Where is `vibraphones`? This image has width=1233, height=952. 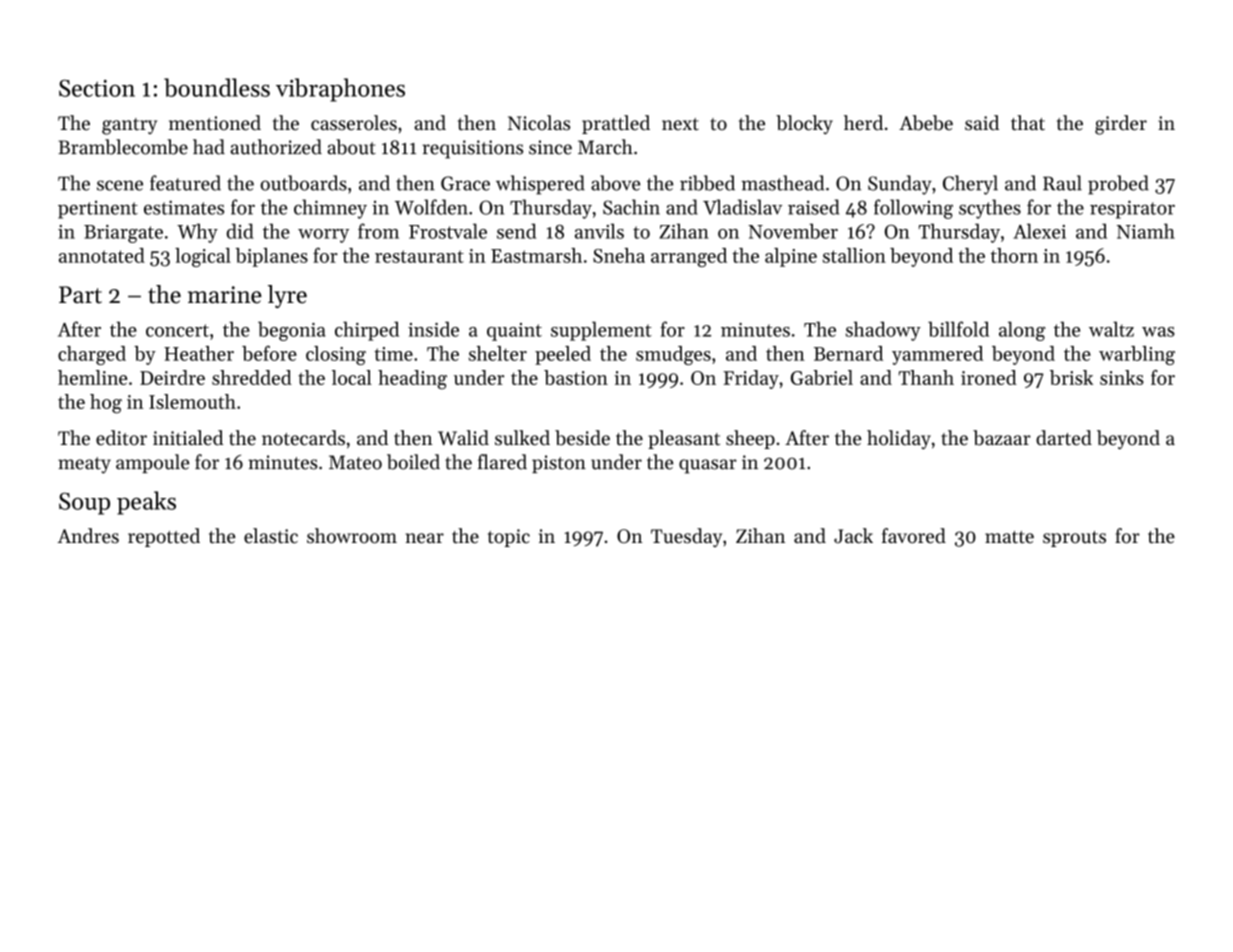 vibraphones is located at coordinates (340, 90).
